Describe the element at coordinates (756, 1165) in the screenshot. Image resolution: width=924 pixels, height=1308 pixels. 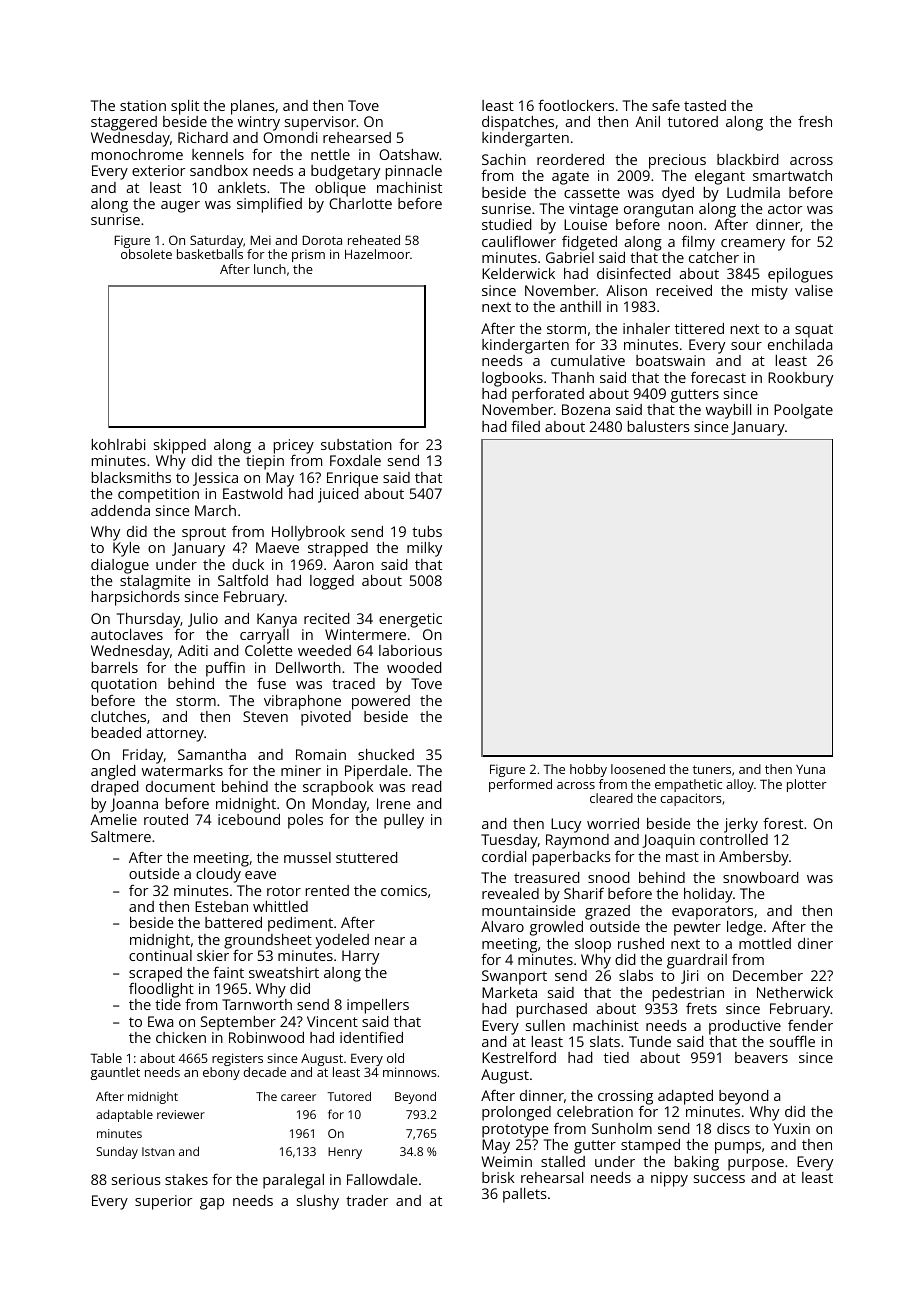
I see `purpose` at that location.
